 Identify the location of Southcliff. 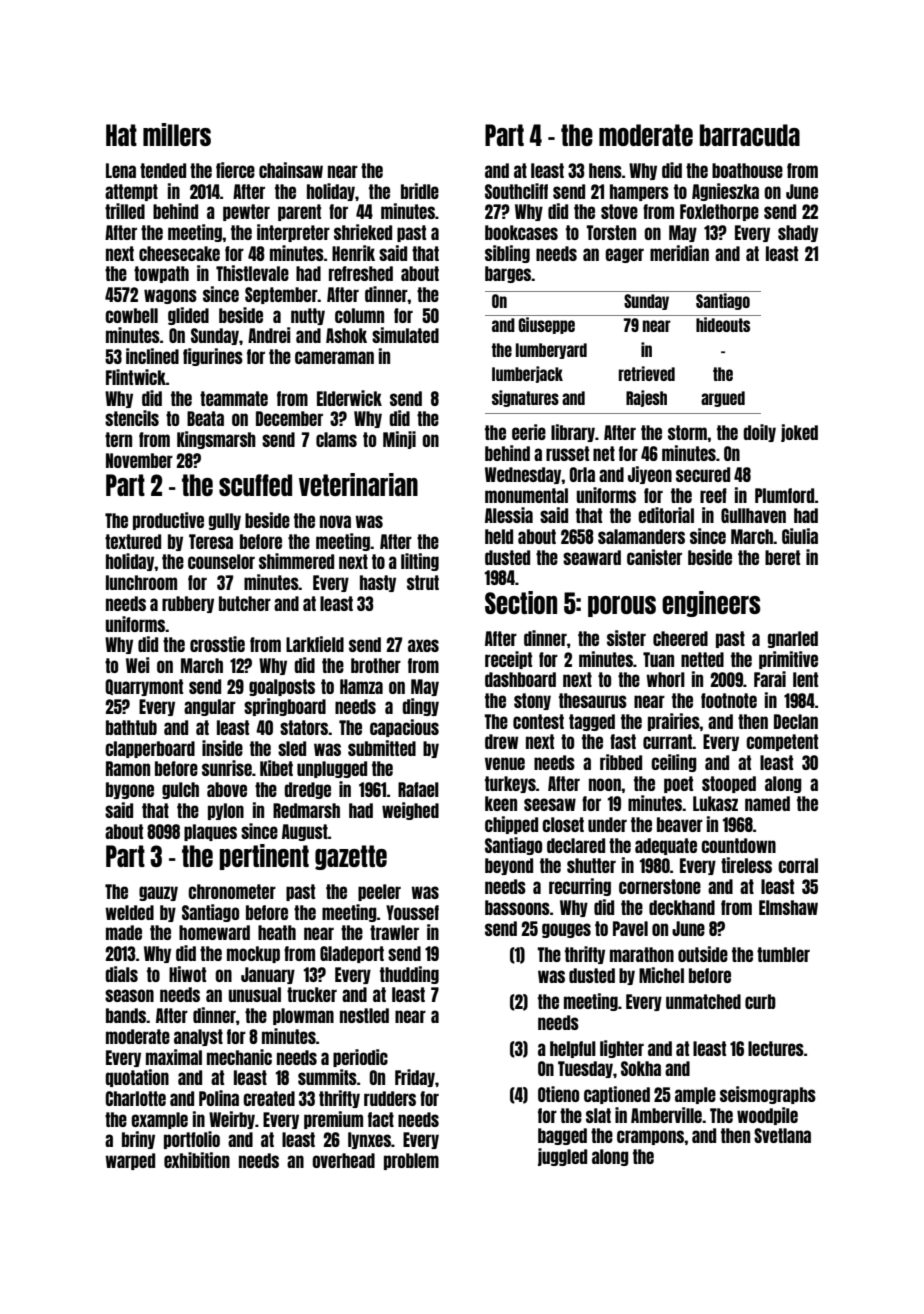
(516, 191).
